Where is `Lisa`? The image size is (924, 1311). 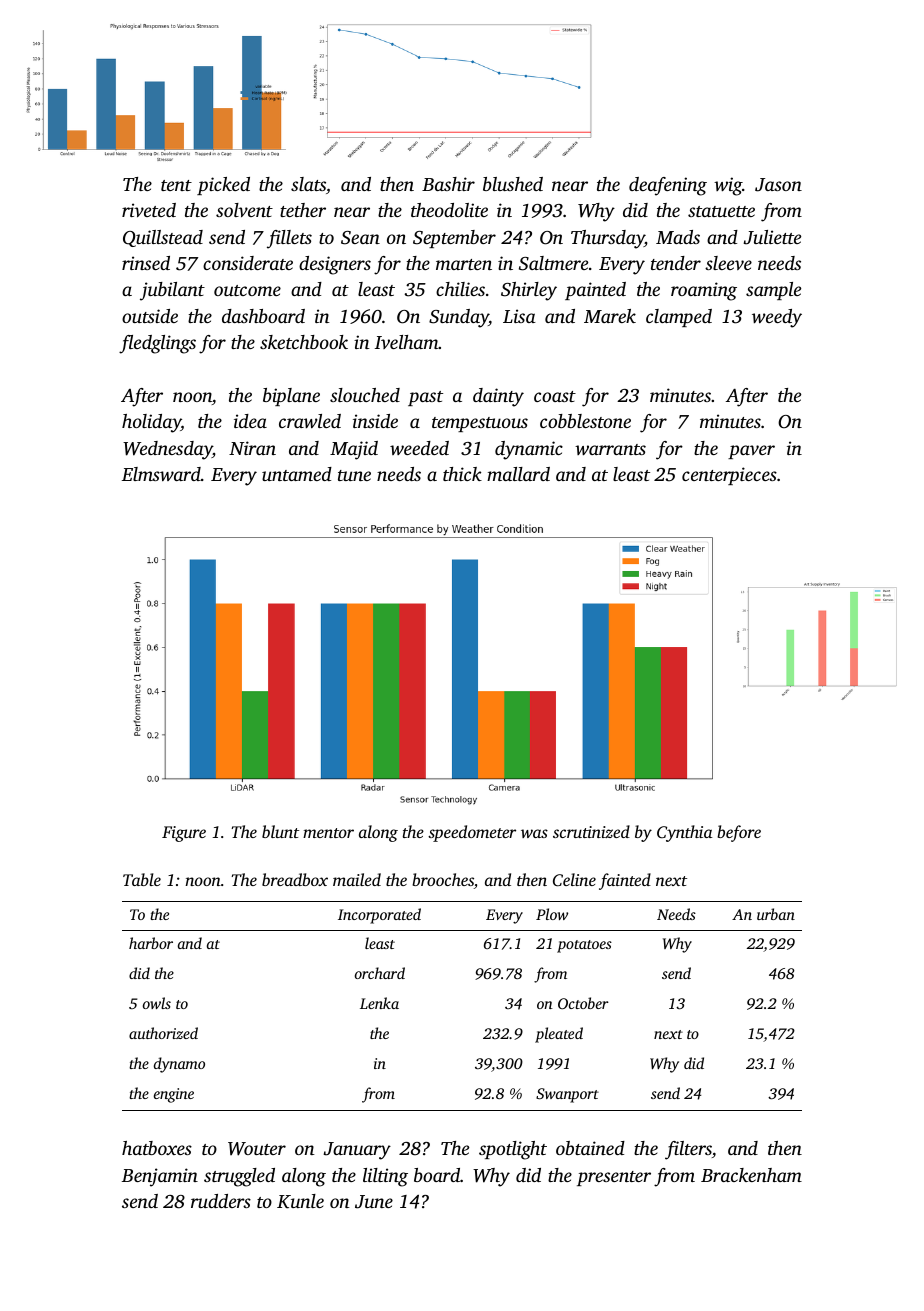
Lisa is located at coordinates (519, 316).
